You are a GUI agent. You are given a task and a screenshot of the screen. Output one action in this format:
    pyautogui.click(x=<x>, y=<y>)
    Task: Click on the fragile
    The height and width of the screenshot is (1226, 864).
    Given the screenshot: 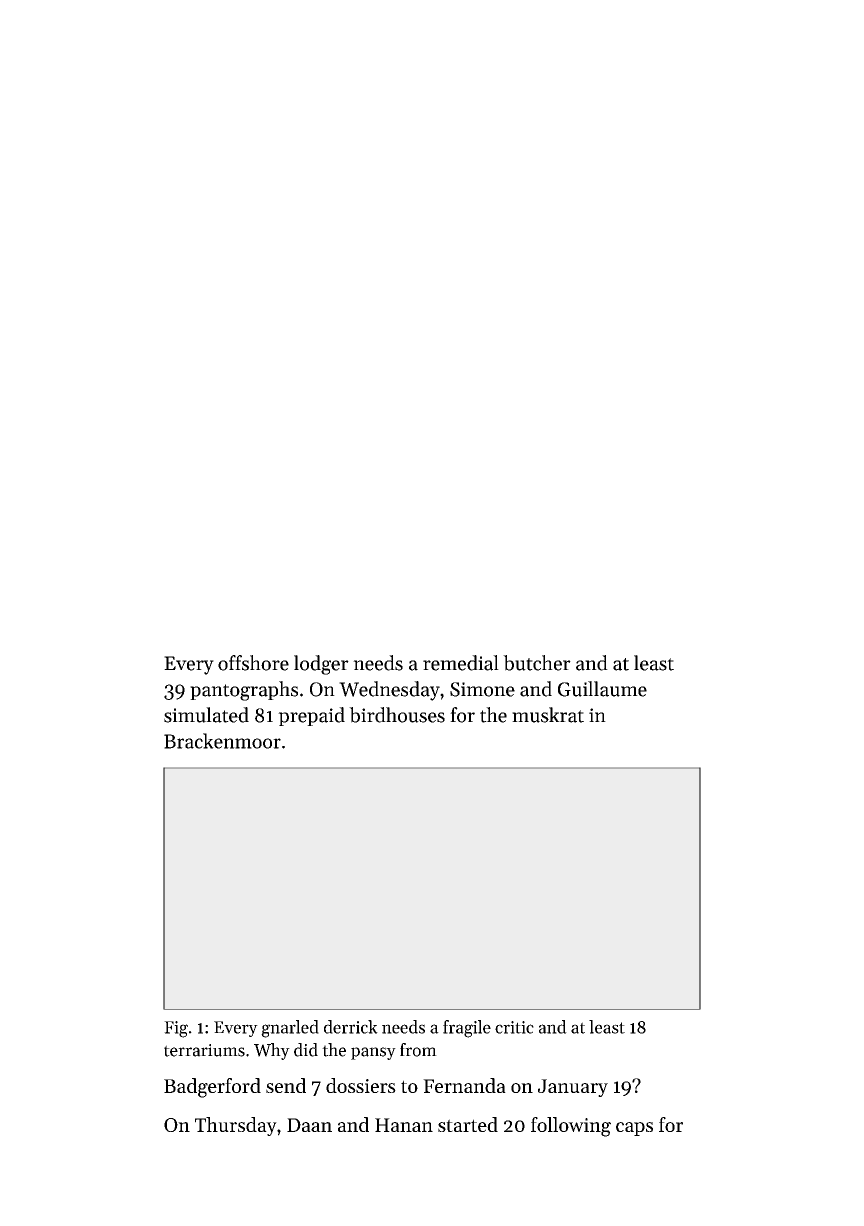 What is the action you would take?
    pyautogui.click(x=467, y=1029)
